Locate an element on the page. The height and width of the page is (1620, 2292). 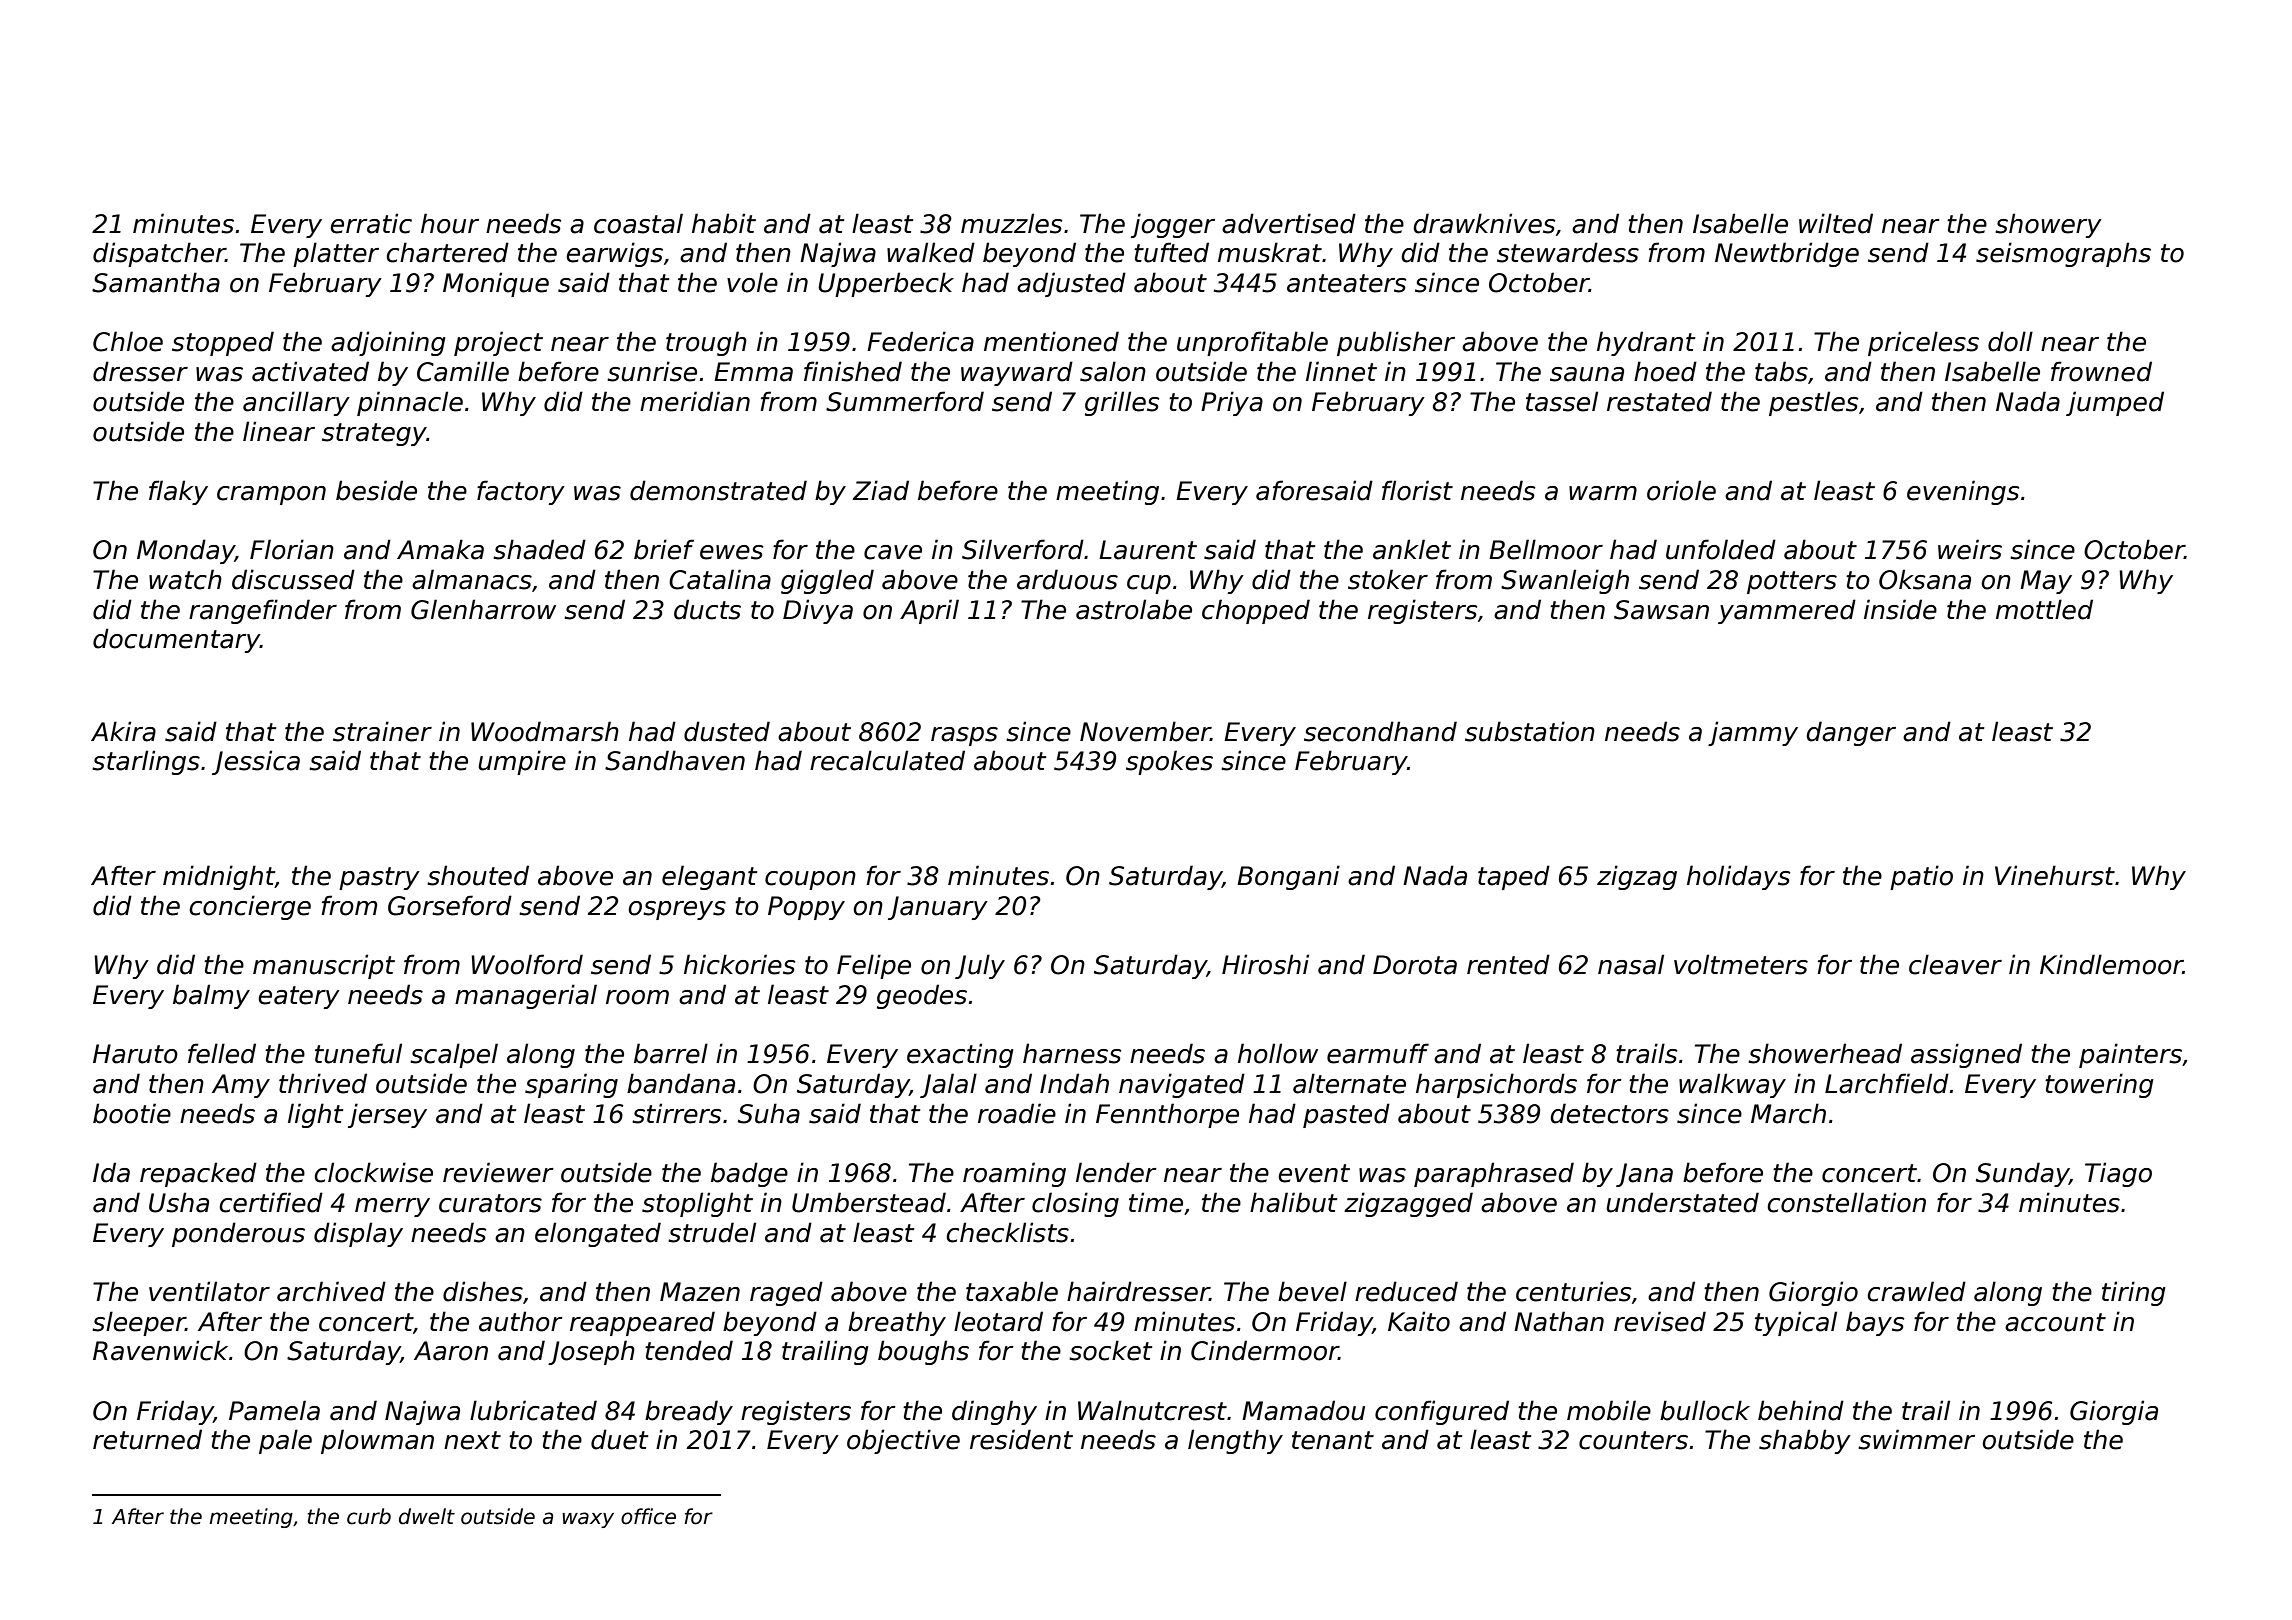
platter is located at coordinates (336, 254).
